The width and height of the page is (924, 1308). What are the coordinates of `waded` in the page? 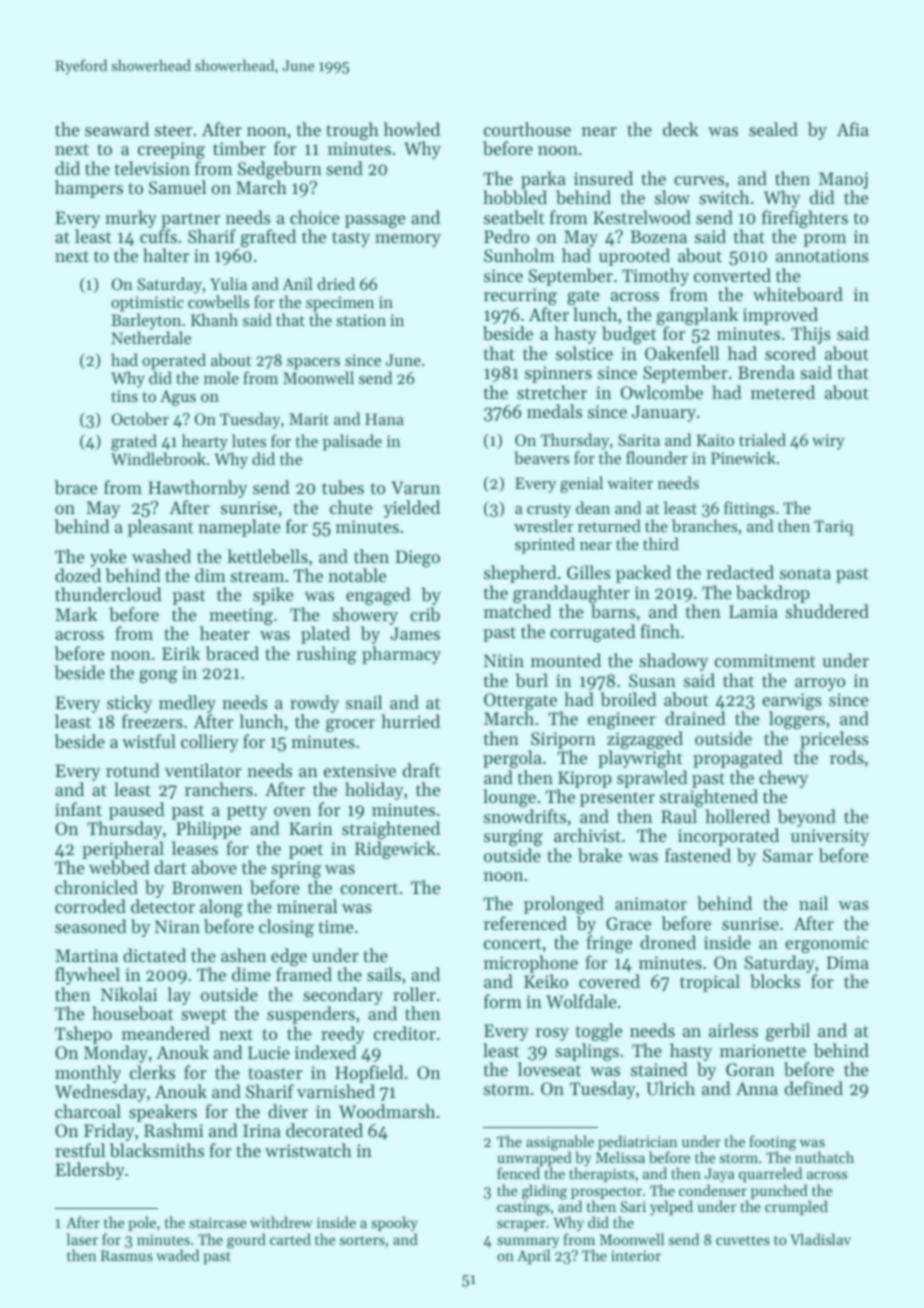 It's located at (177, 1255).
